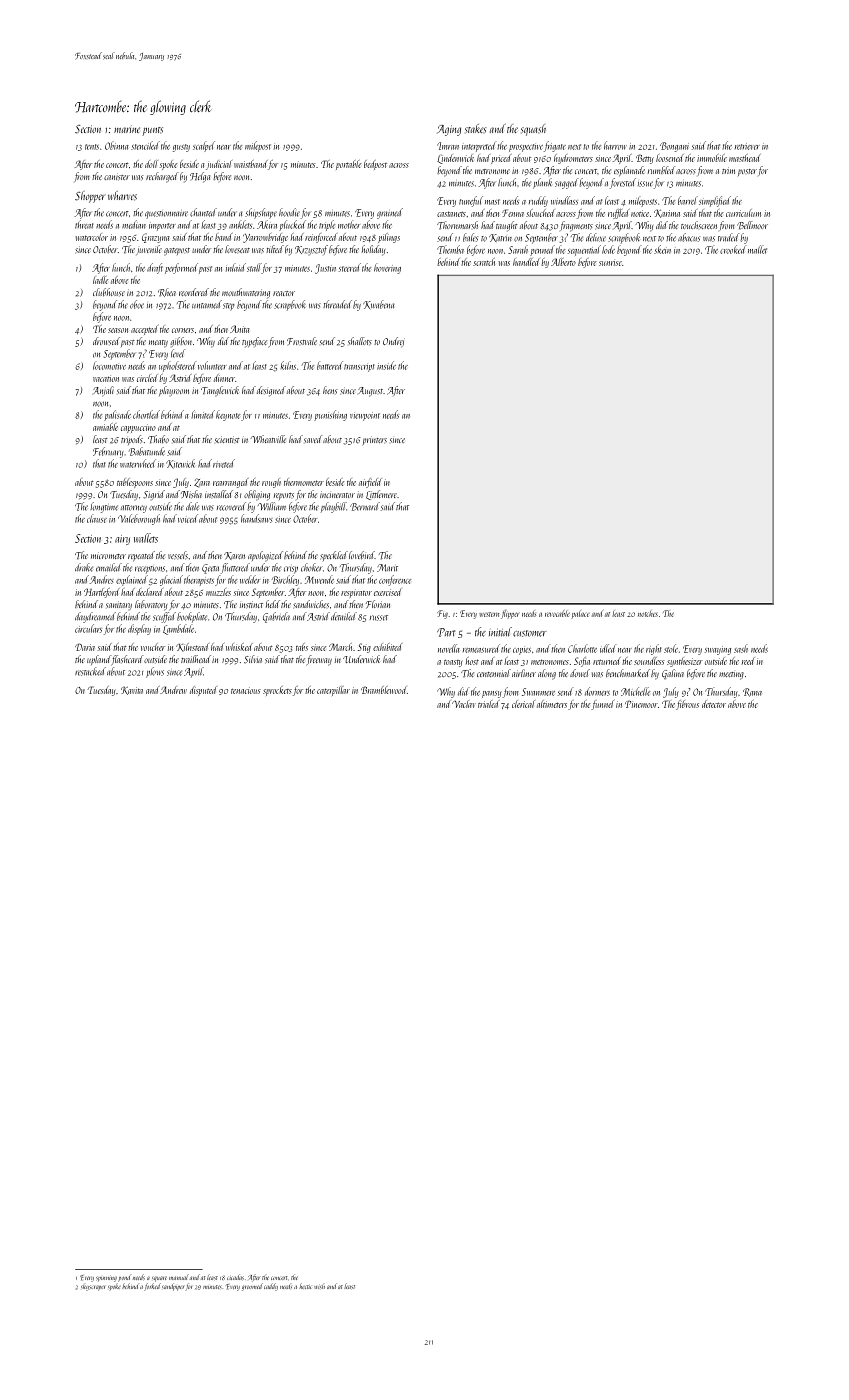 Image resolution: width=849 pixels, height=1400 pixels. What do you see at coordinates (337, 304) in the image?
I see `threaded` at bounding box center [337, 304].
